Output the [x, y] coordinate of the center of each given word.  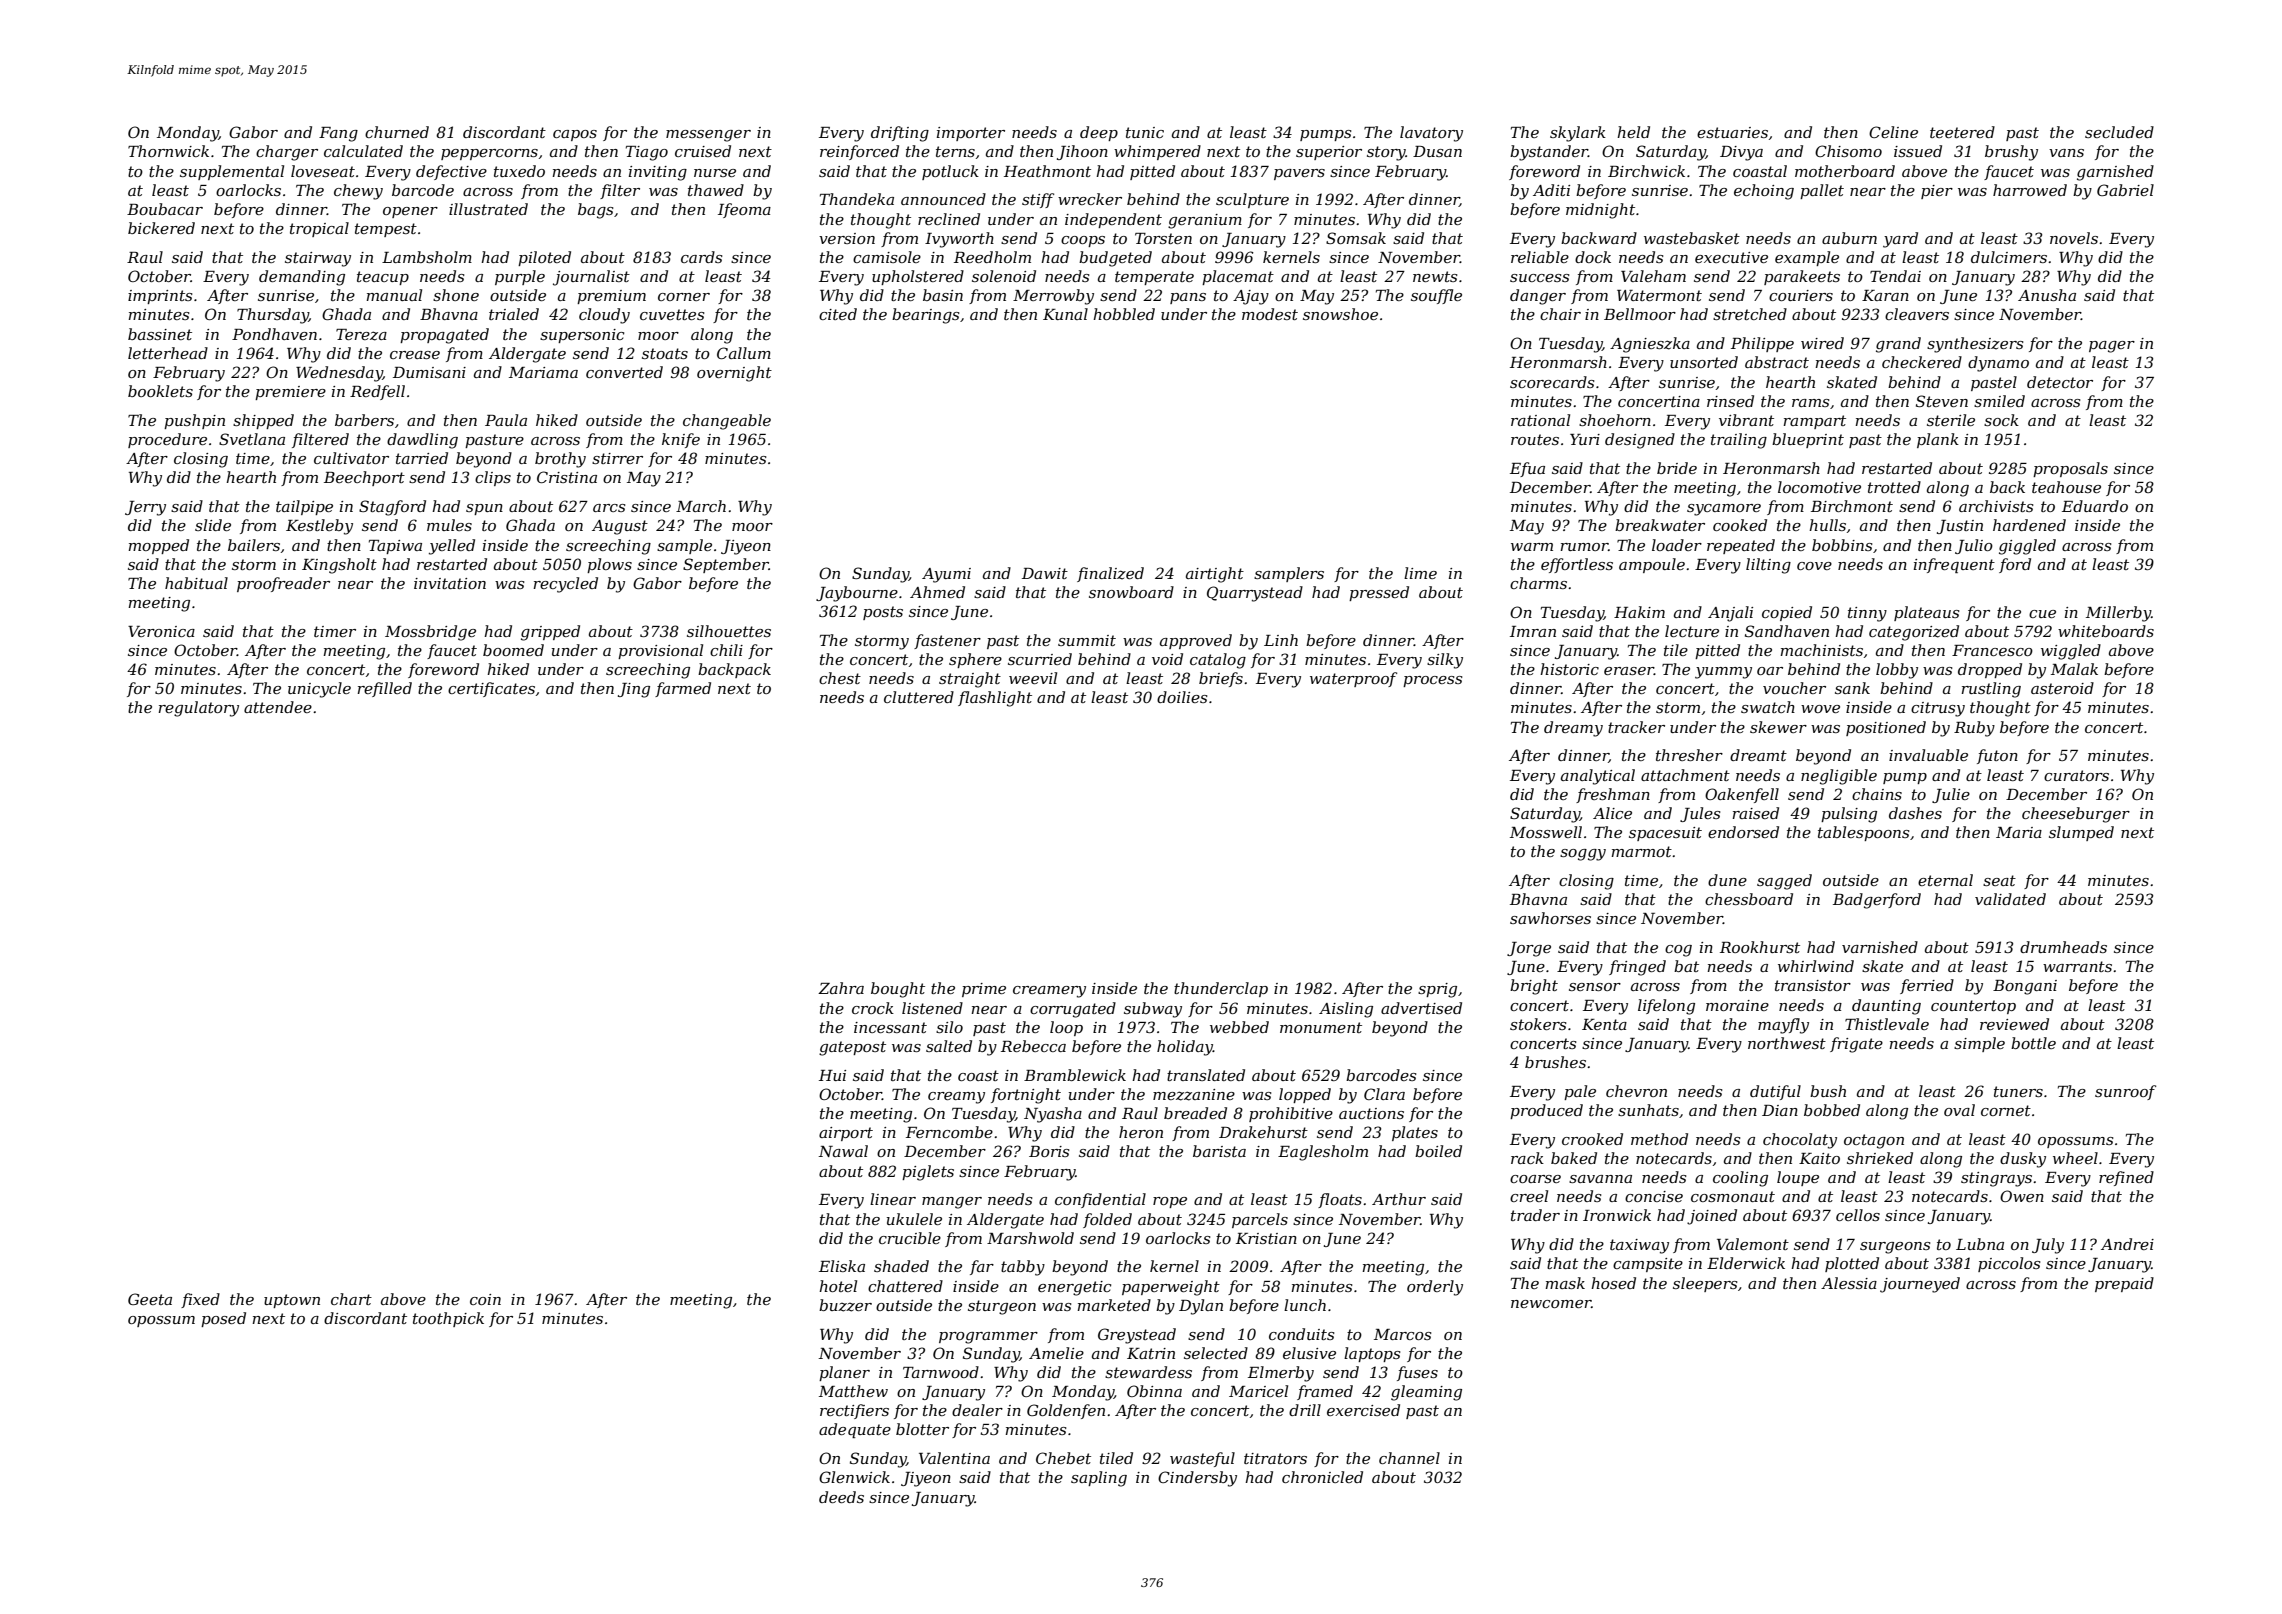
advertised [1421, 1008]
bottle [2033, 1043]
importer [971, 134]
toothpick [448, 1319]
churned [397, 132]
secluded [2119, 132]
